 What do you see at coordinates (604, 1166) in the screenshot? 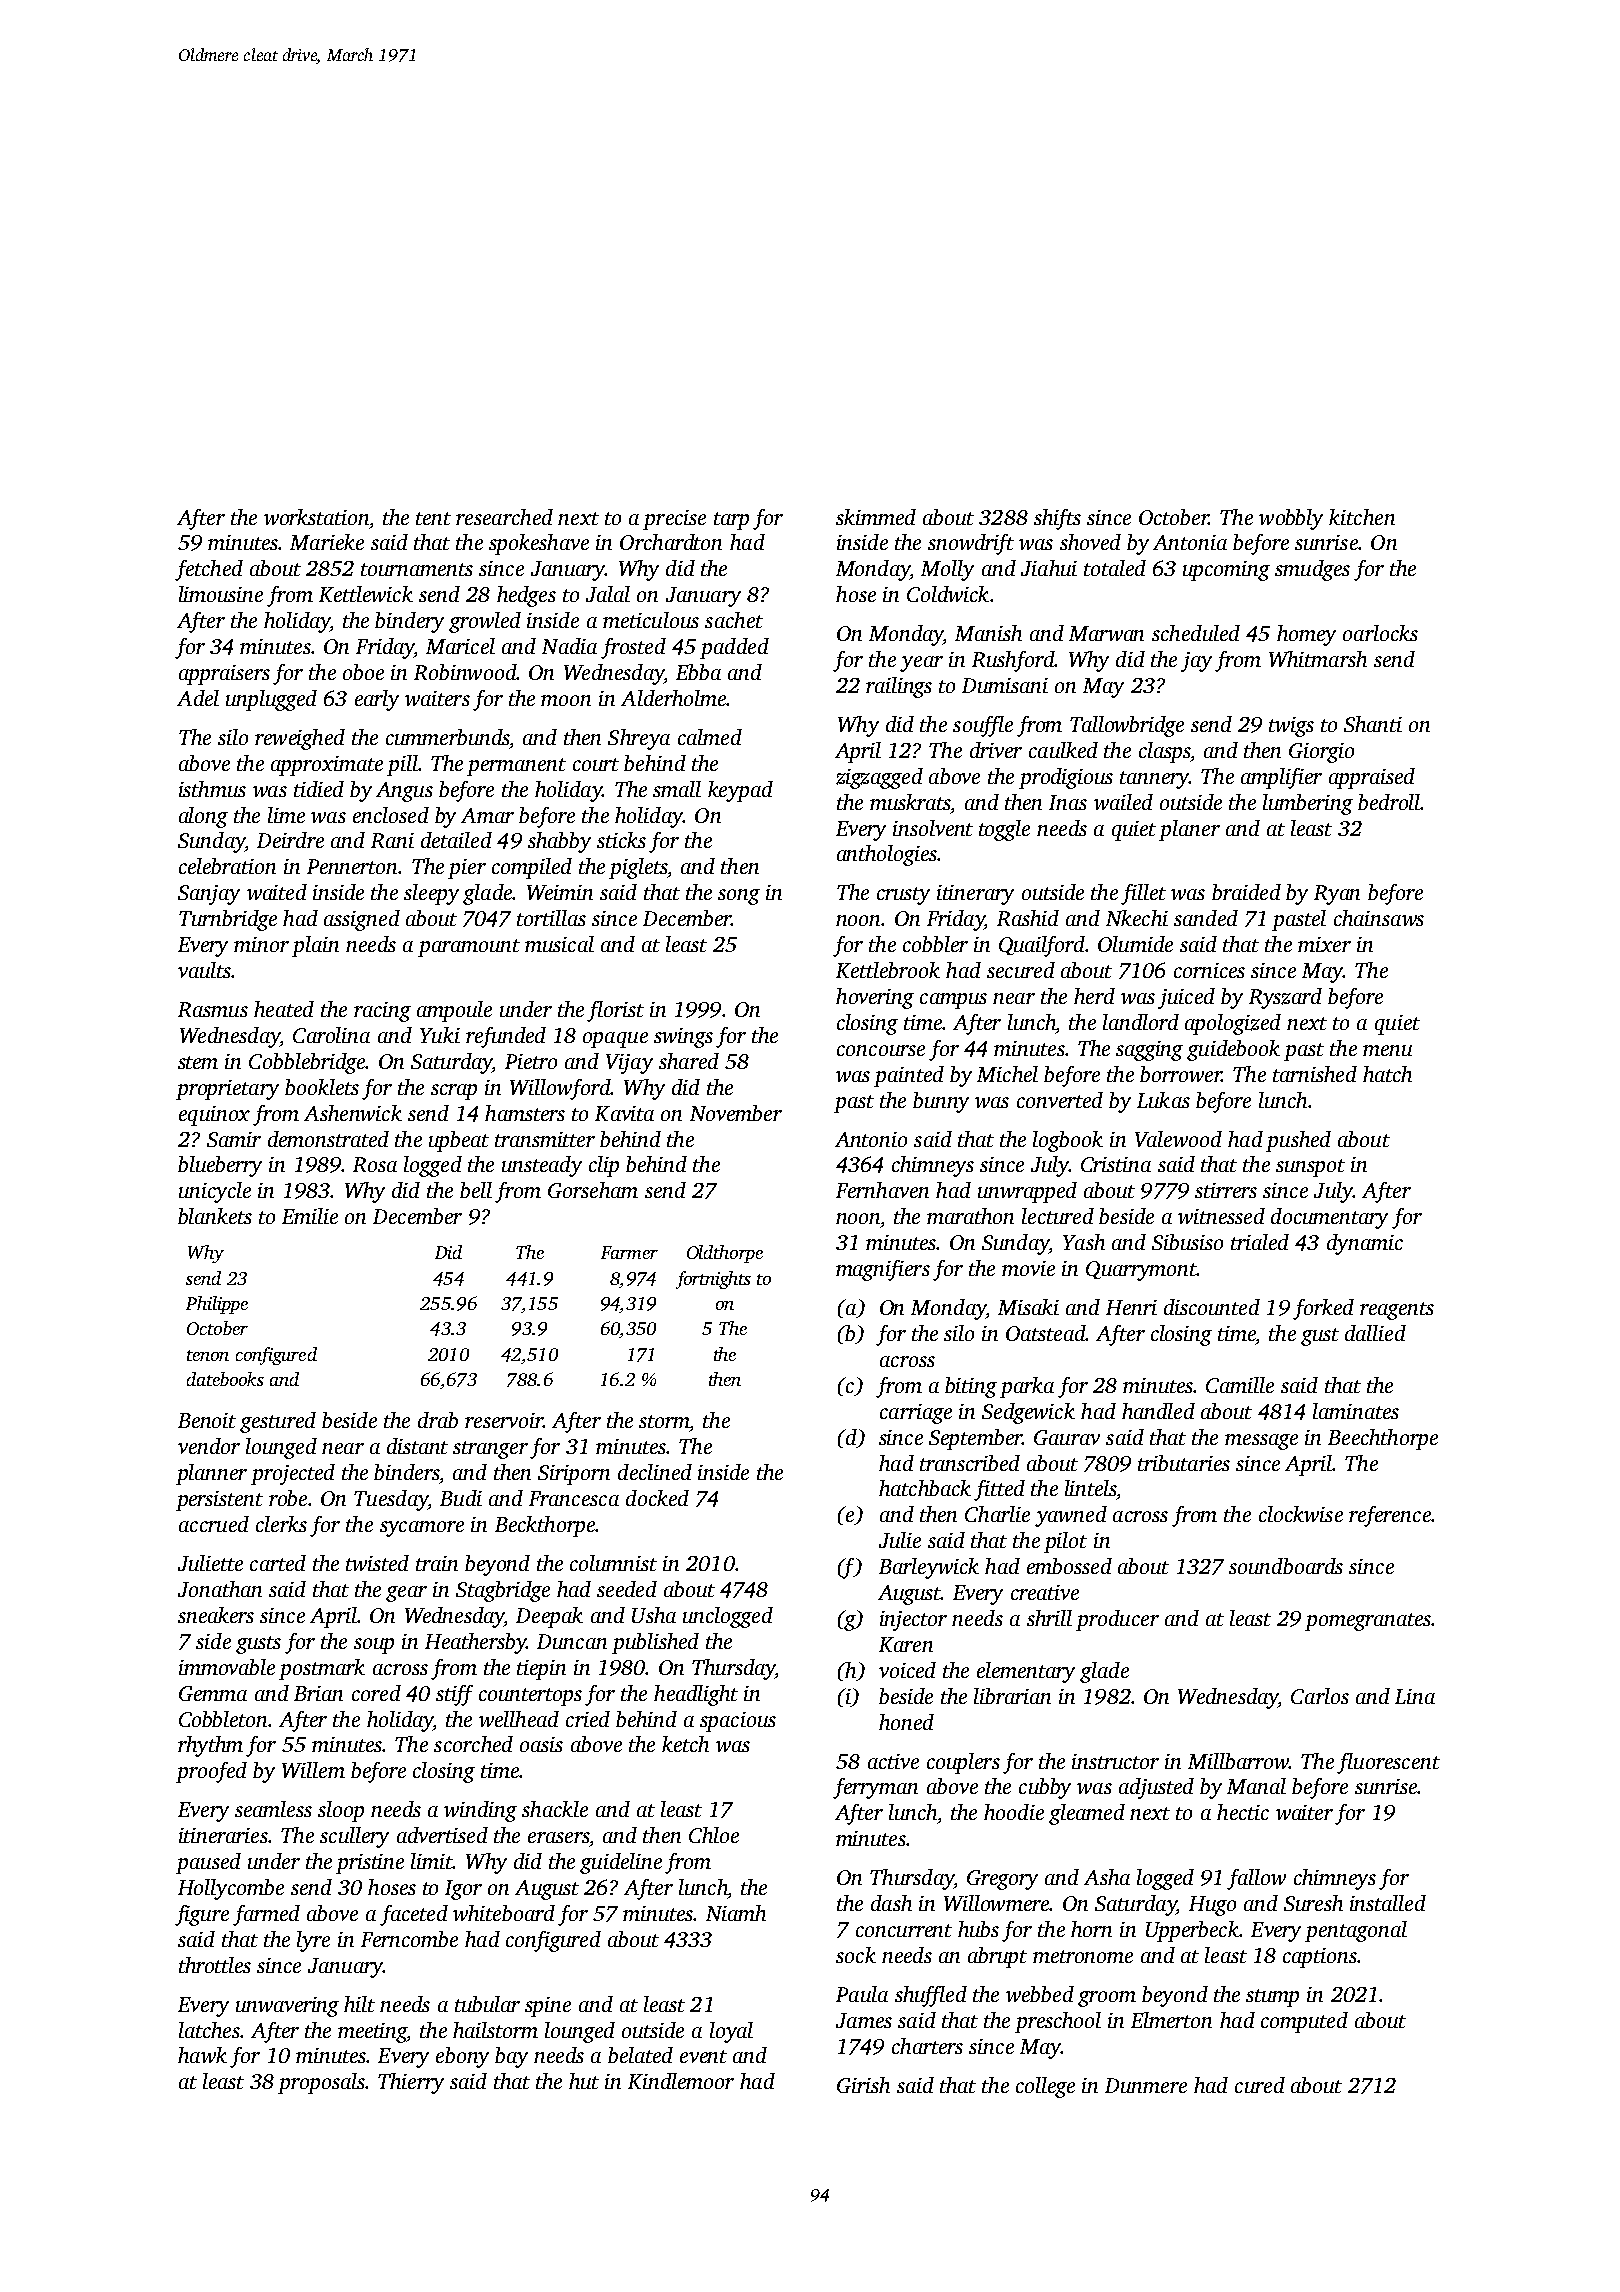
I see `clip` at bounding box center [604, 1166].
